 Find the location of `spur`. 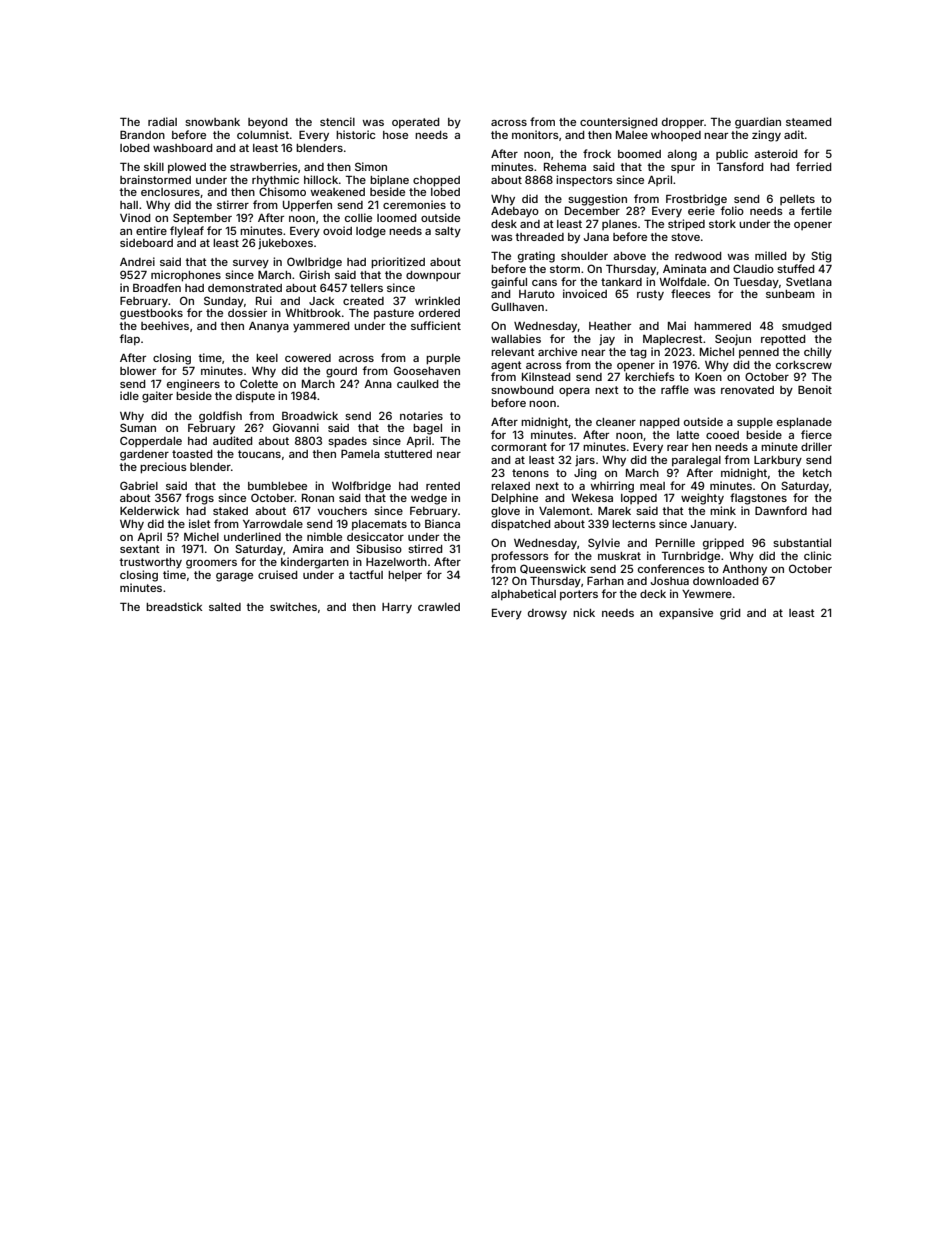

spur is located at coordinates (683, 169).
